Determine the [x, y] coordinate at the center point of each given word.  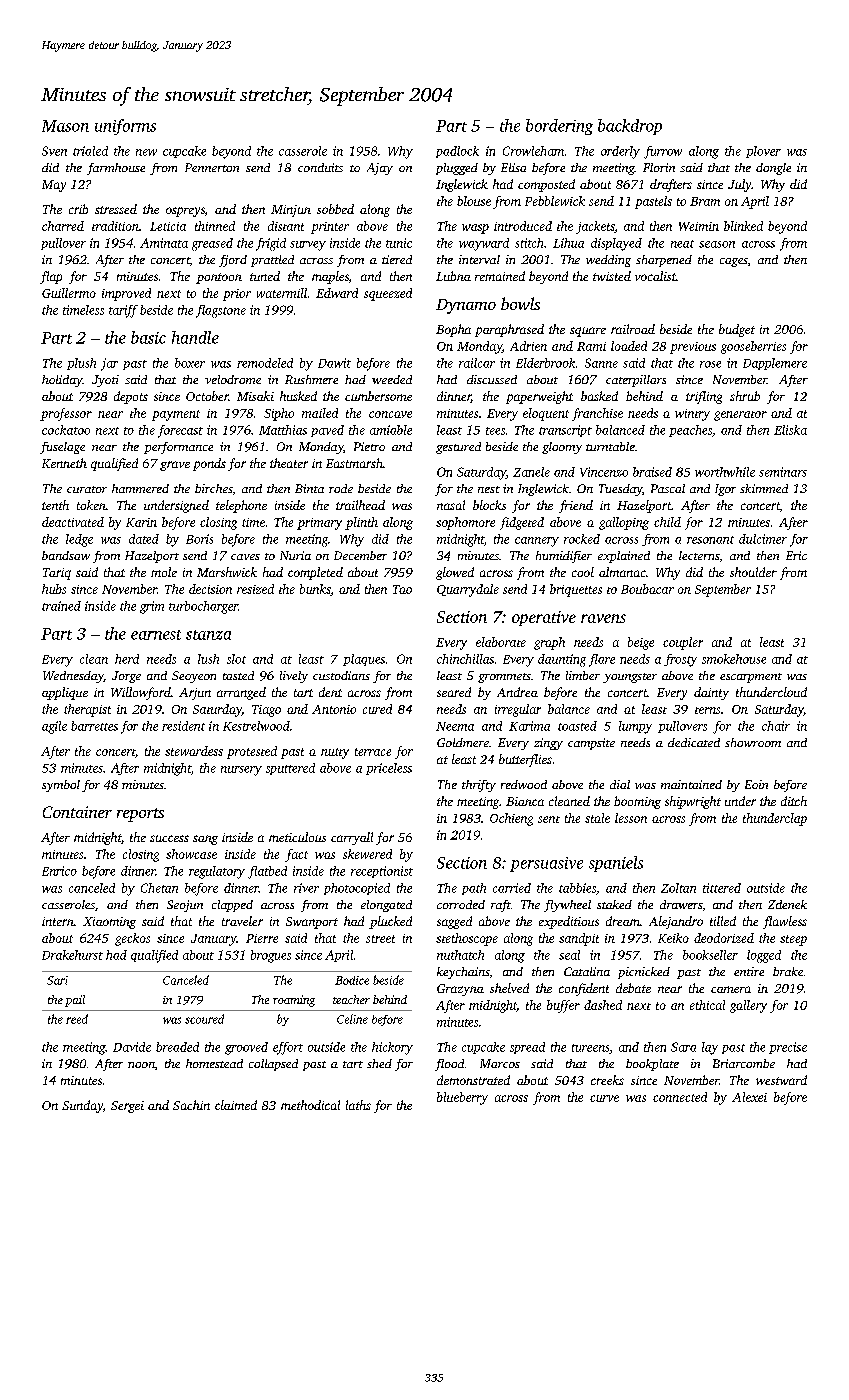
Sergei [127, 1107]
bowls [520, 303]
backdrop [630, 127]
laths [358, 1105]
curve [604, 1098]
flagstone [221, 311]
